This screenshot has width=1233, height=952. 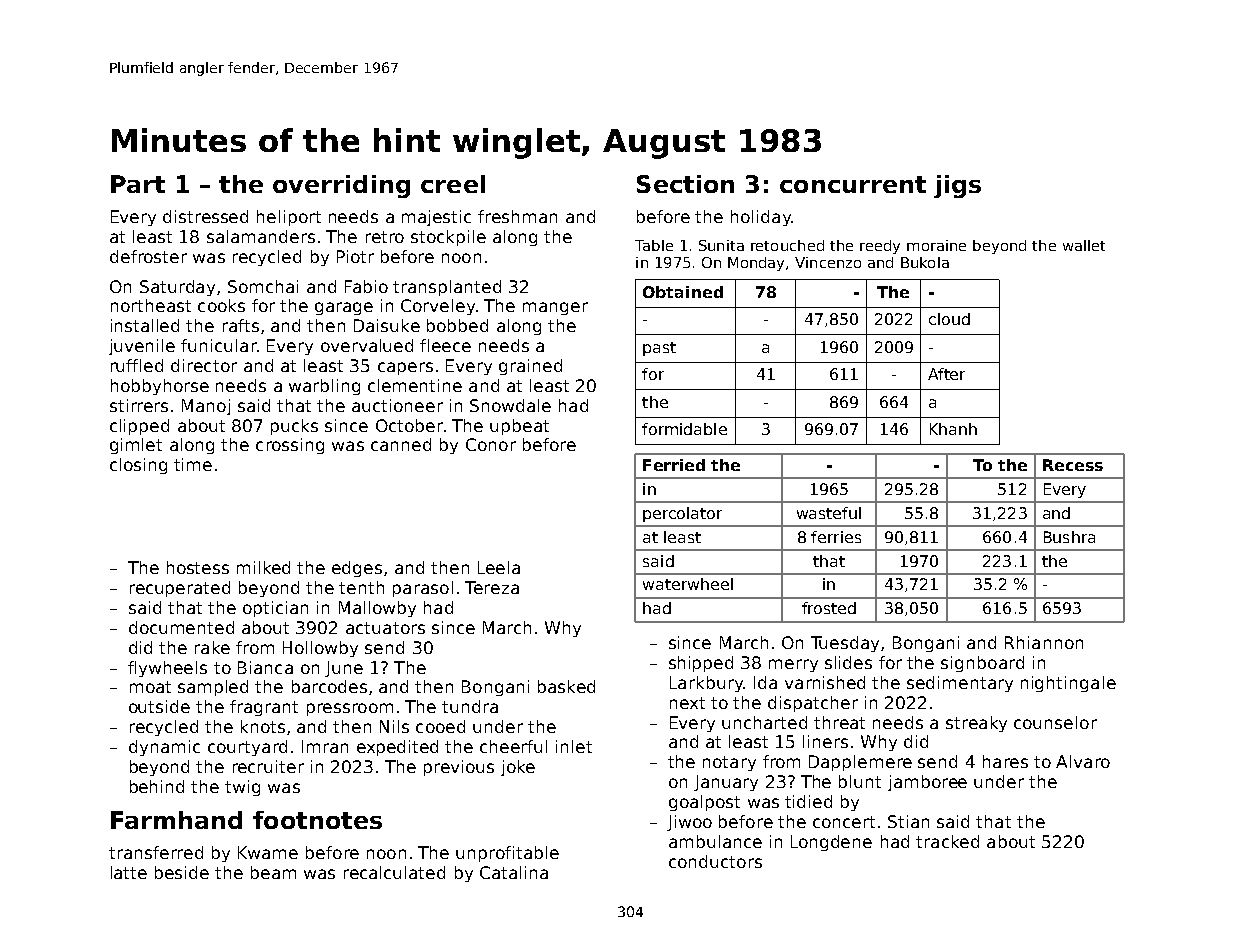 I want to click on concurrent, so click(x=853, y=184).
